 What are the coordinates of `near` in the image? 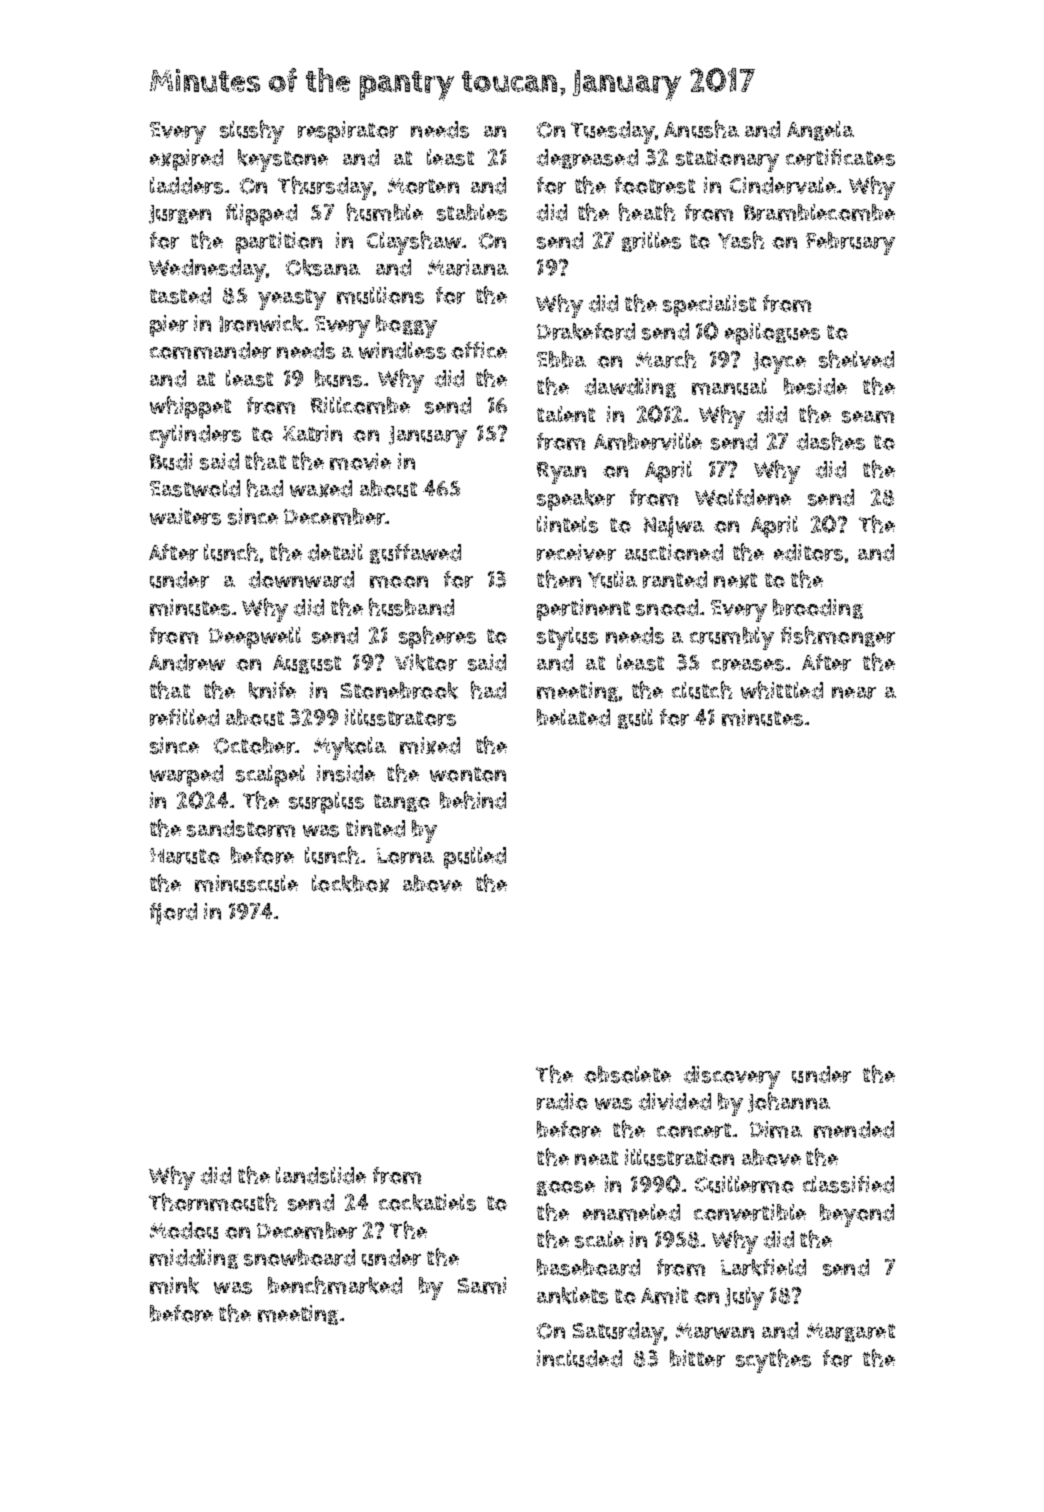 It's located at (854, 693).
